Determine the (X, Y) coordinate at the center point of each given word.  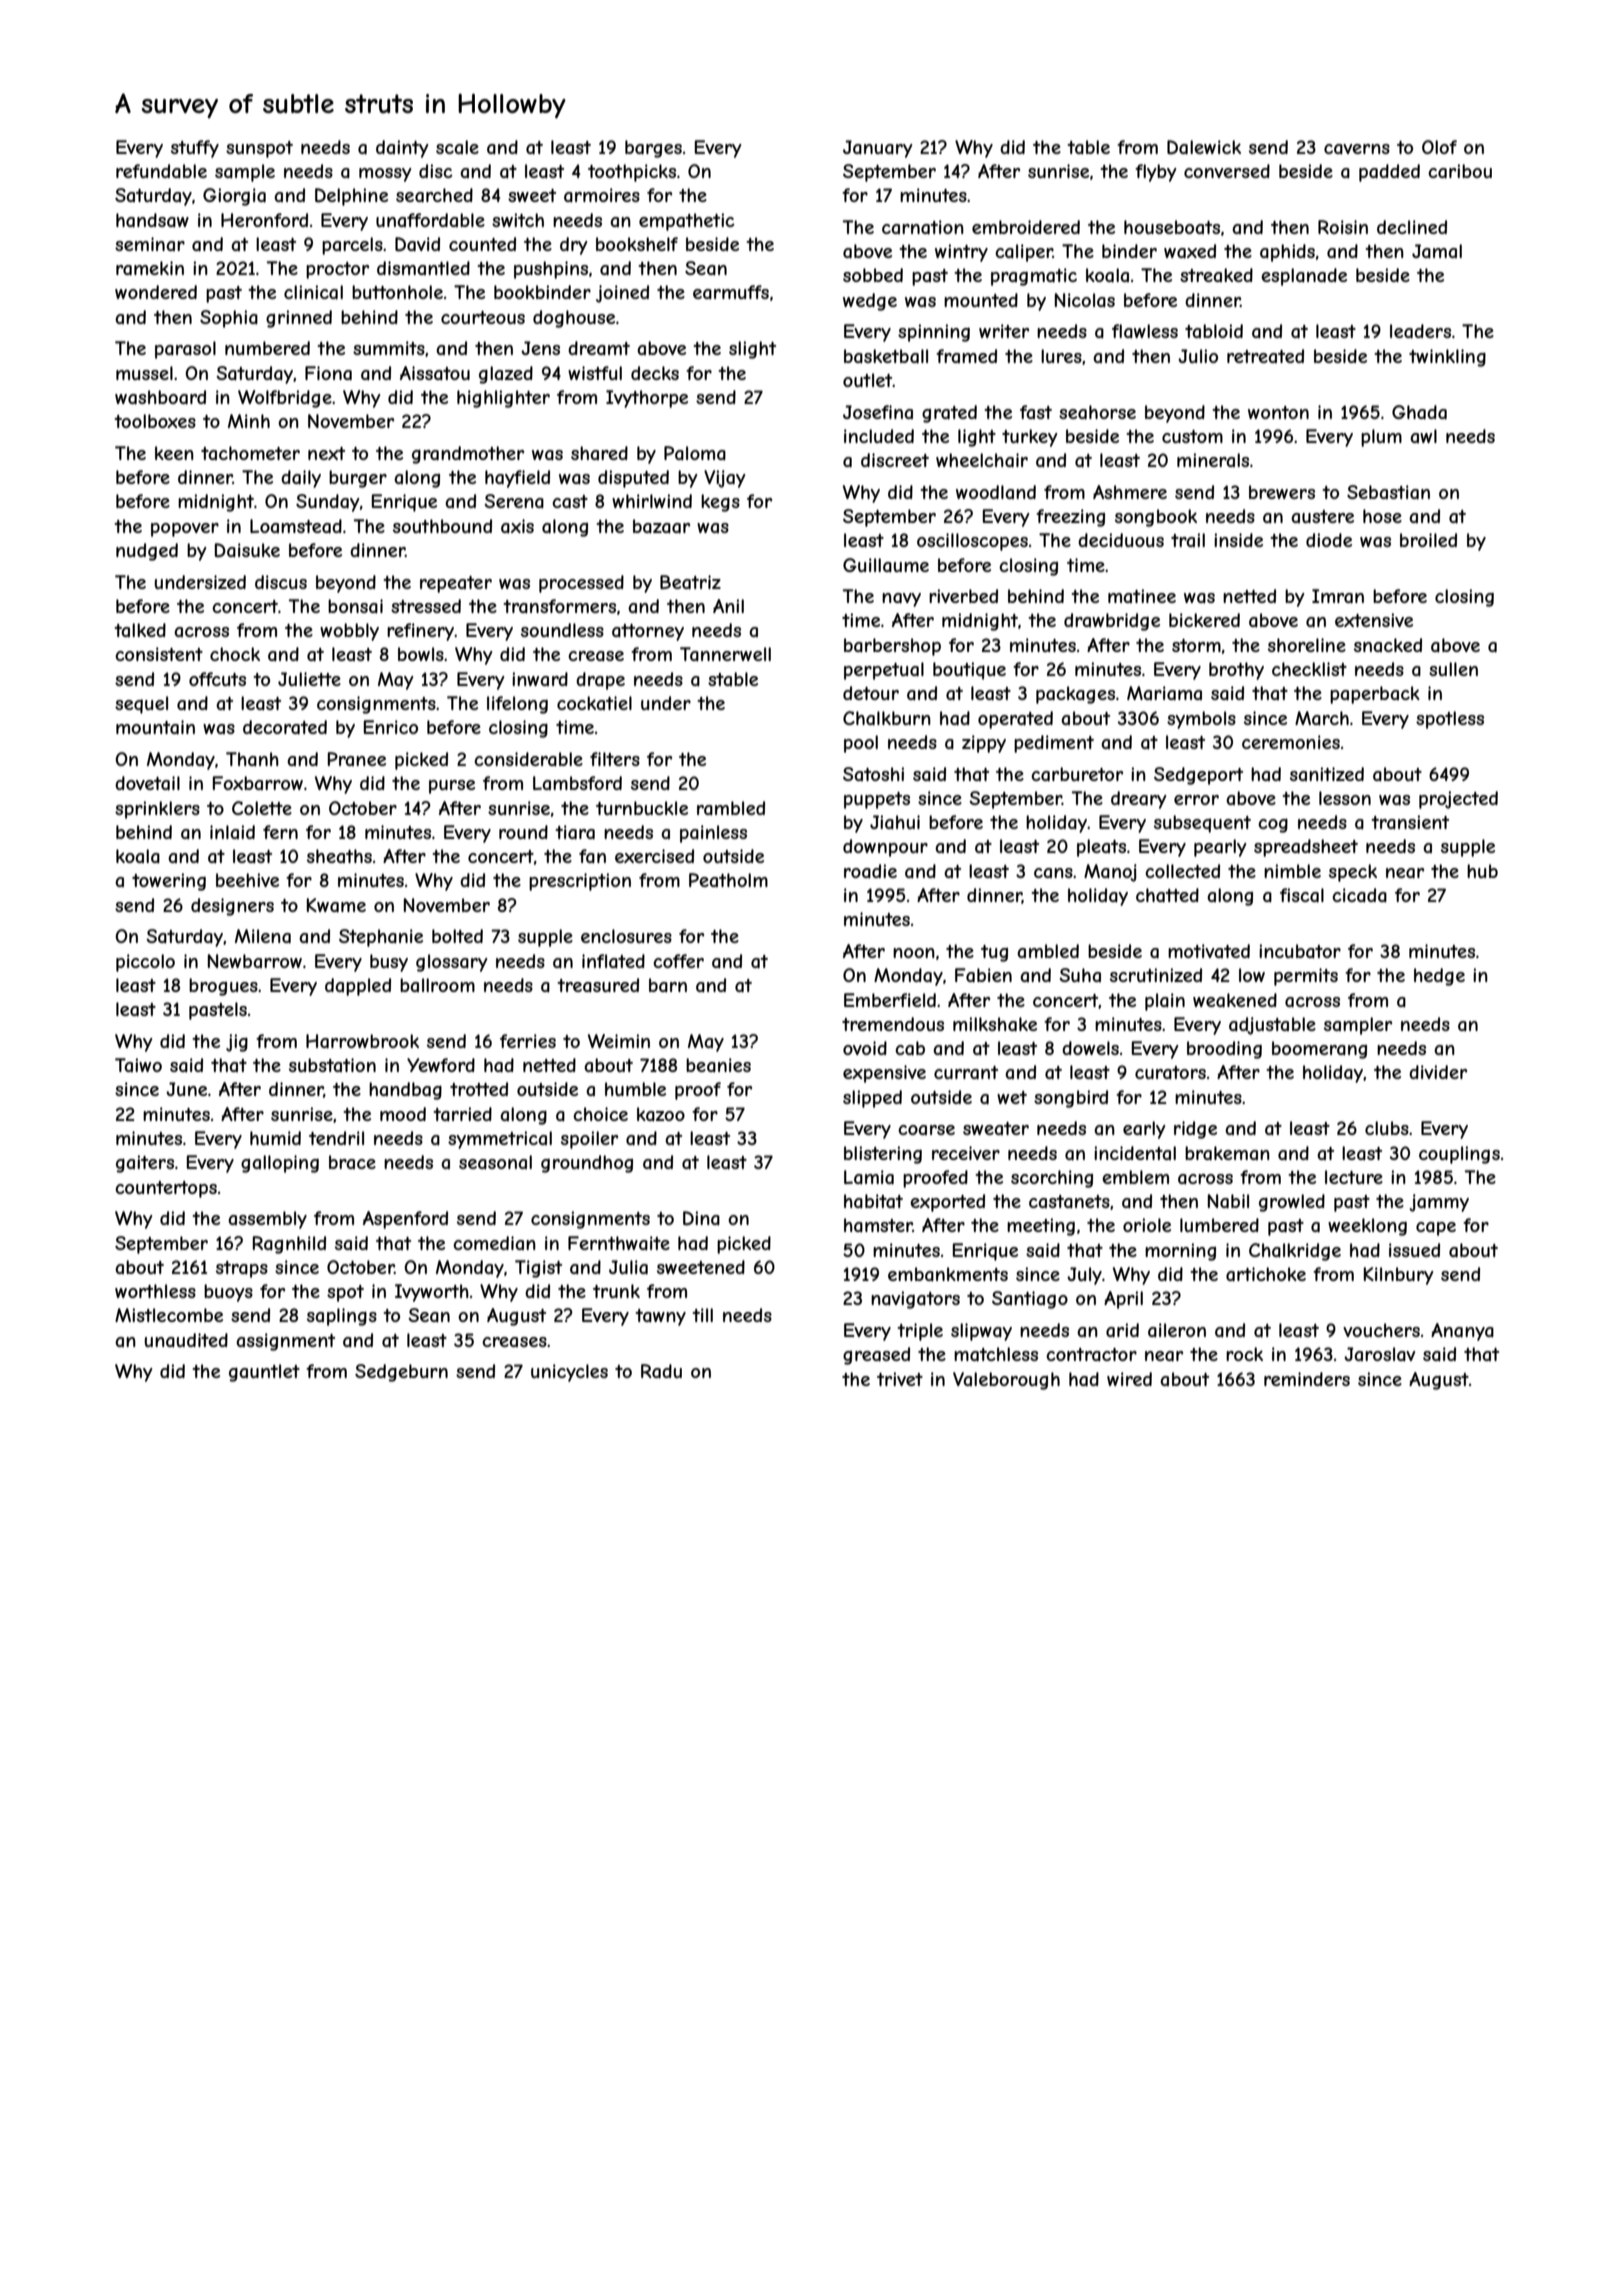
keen (174, 453)
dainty (402, 149)
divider (1438, 1072)
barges (653, 149)
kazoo (661, 1114)
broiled (1428, 540)
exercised (654, 856)
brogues (223, 987)
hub (1482, 871)
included (879, 436)
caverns (1357, 149)
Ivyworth (432, 1293)
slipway (981, 1332)
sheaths (339, 856)
